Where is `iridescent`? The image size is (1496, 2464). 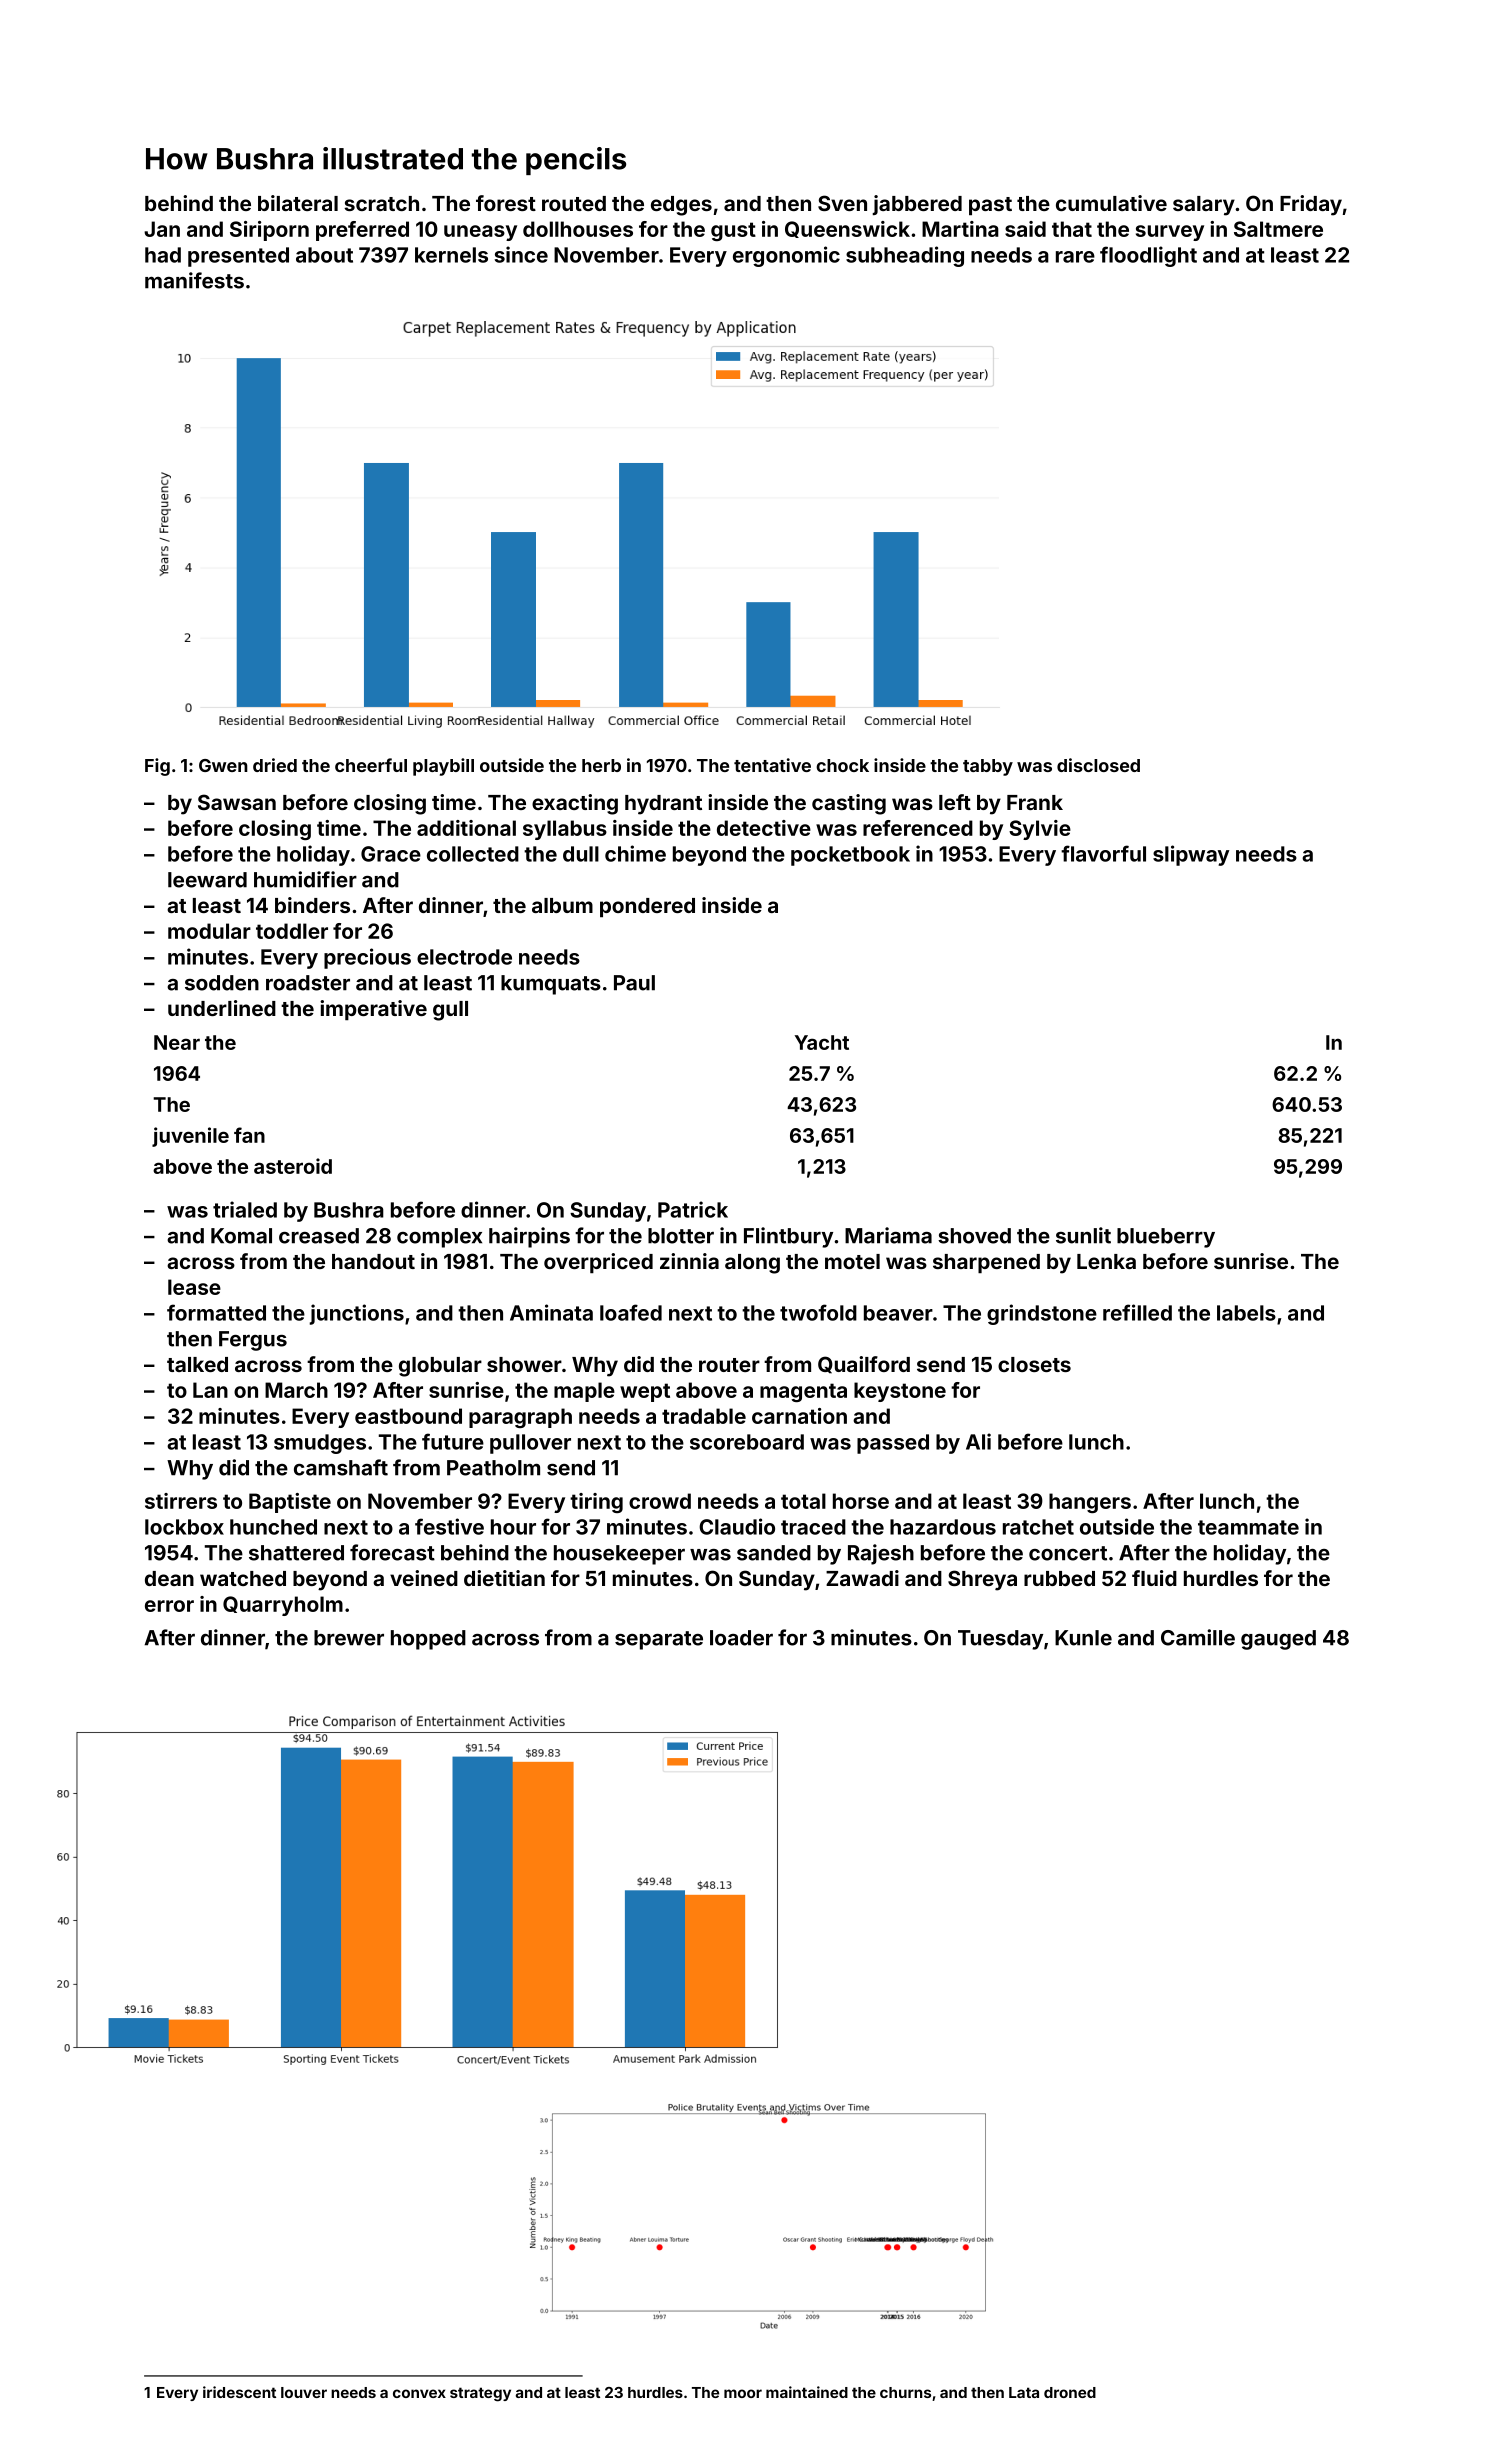
iridescent is located at coordinates (239, 2392).
